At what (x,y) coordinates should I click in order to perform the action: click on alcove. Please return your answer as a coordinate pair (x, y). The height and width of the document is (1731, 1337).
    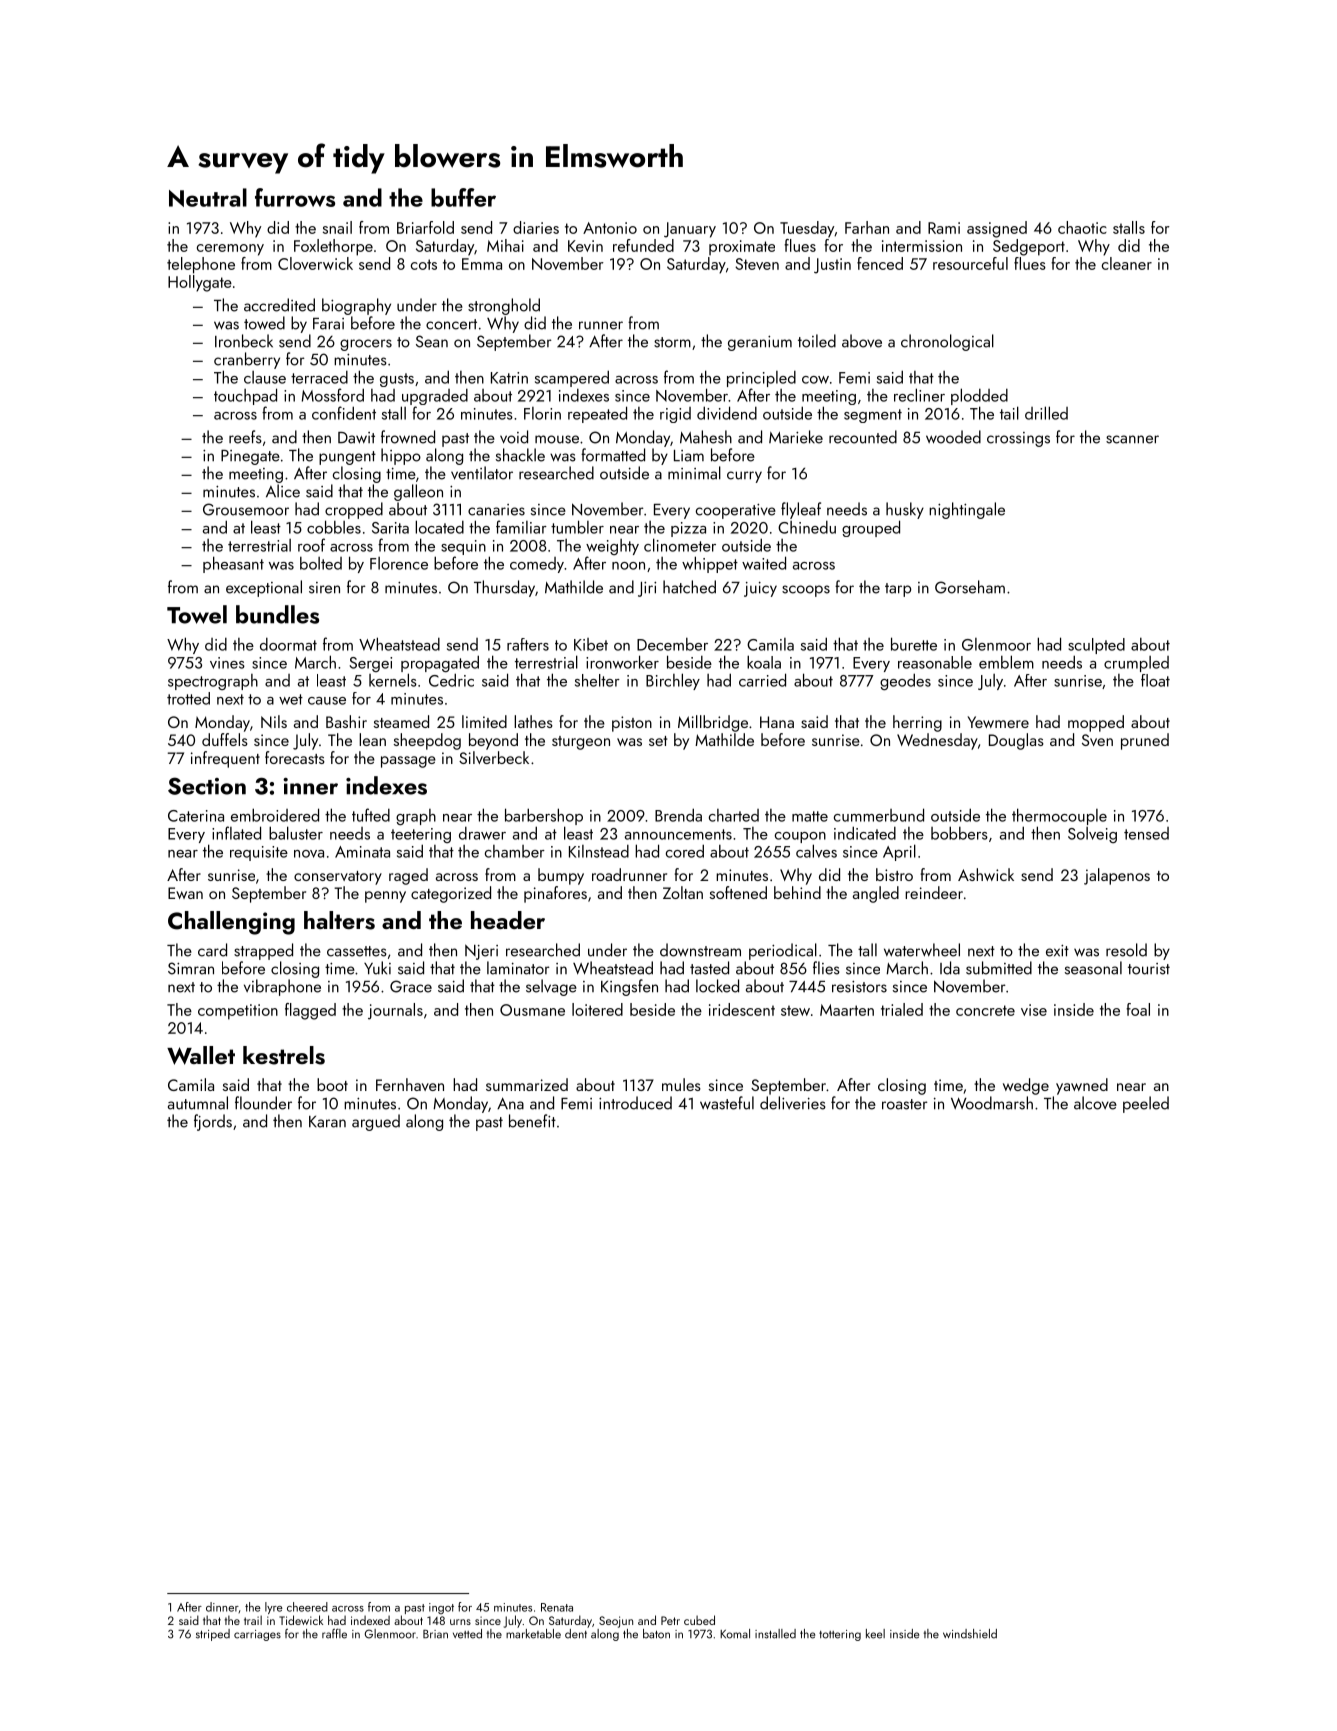
    Looking at the image, I should click on (1095, 1103).
